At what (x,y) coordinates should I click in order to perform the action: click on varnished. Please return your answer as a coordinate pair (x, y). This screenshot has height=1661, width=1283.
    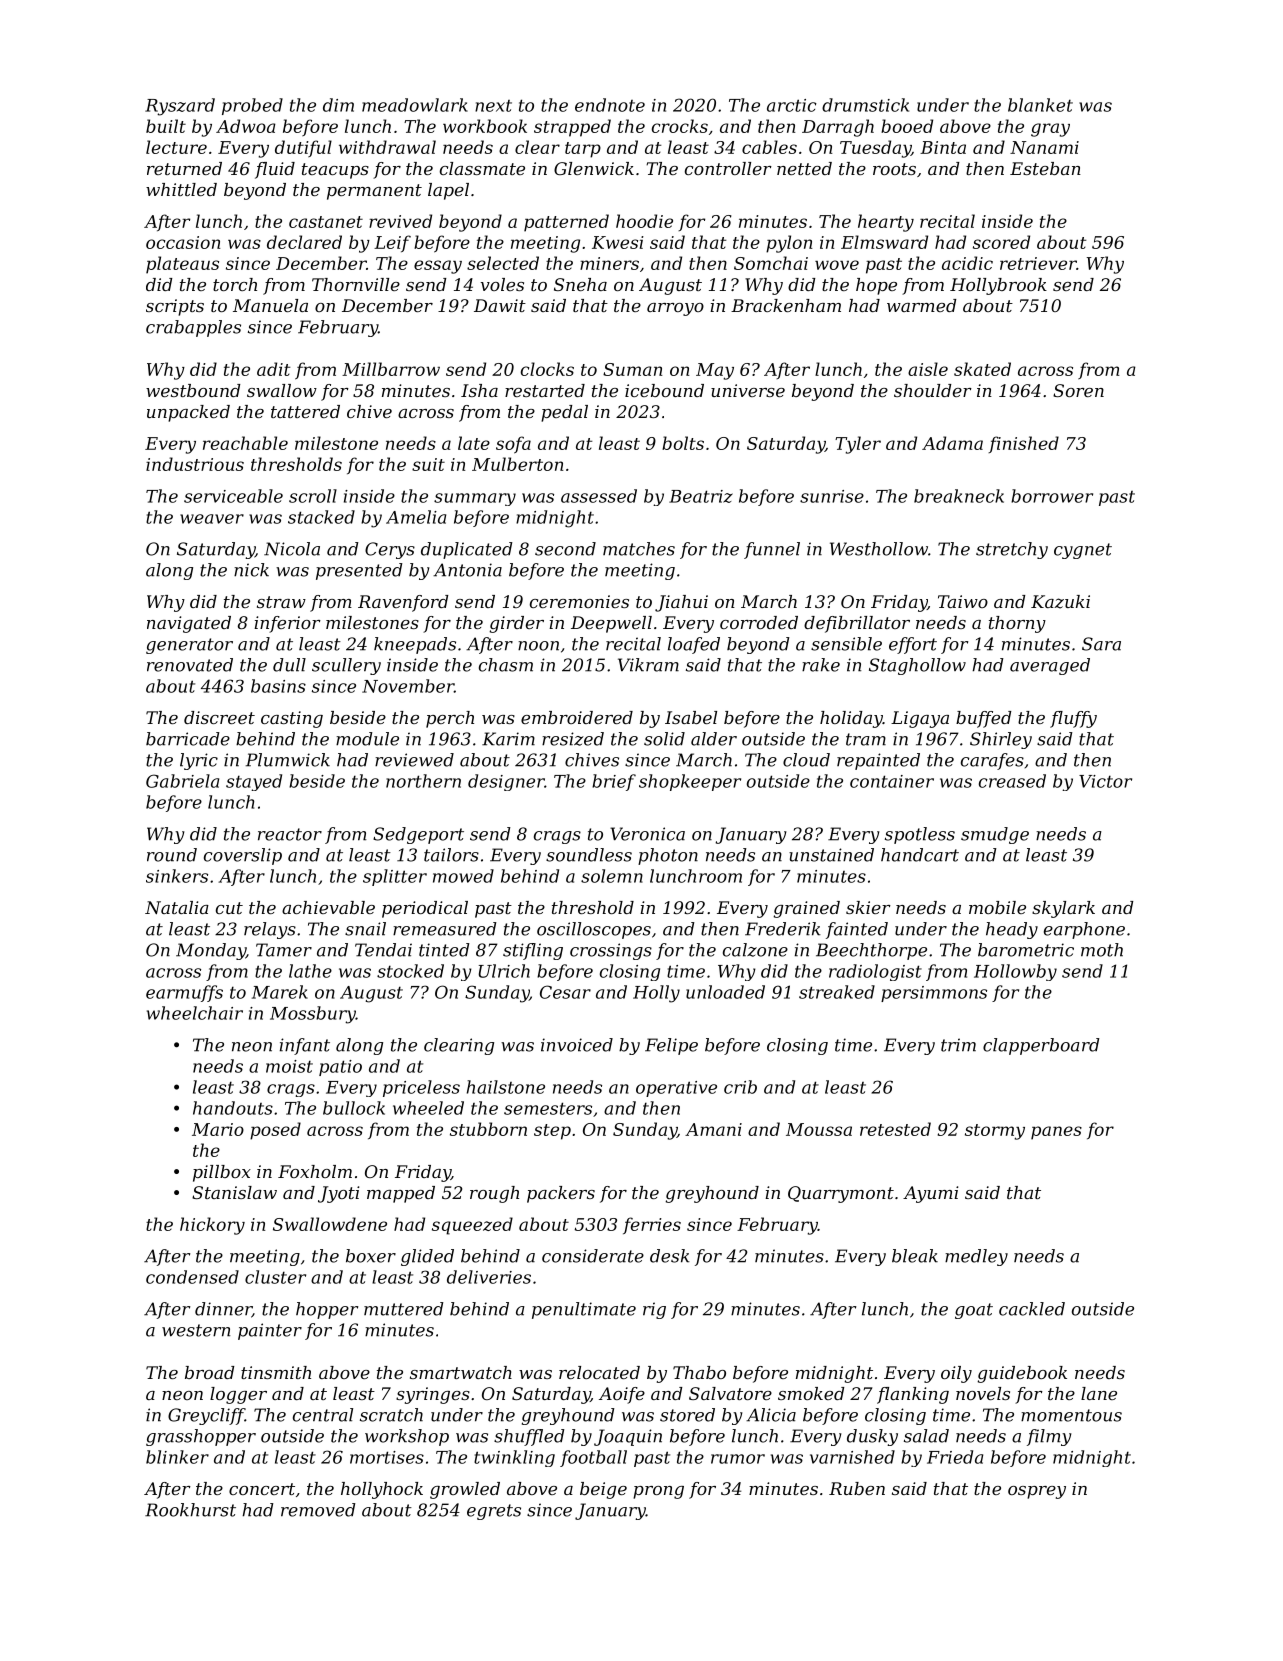
    Looking at the image, I should click on (852, 1457).
